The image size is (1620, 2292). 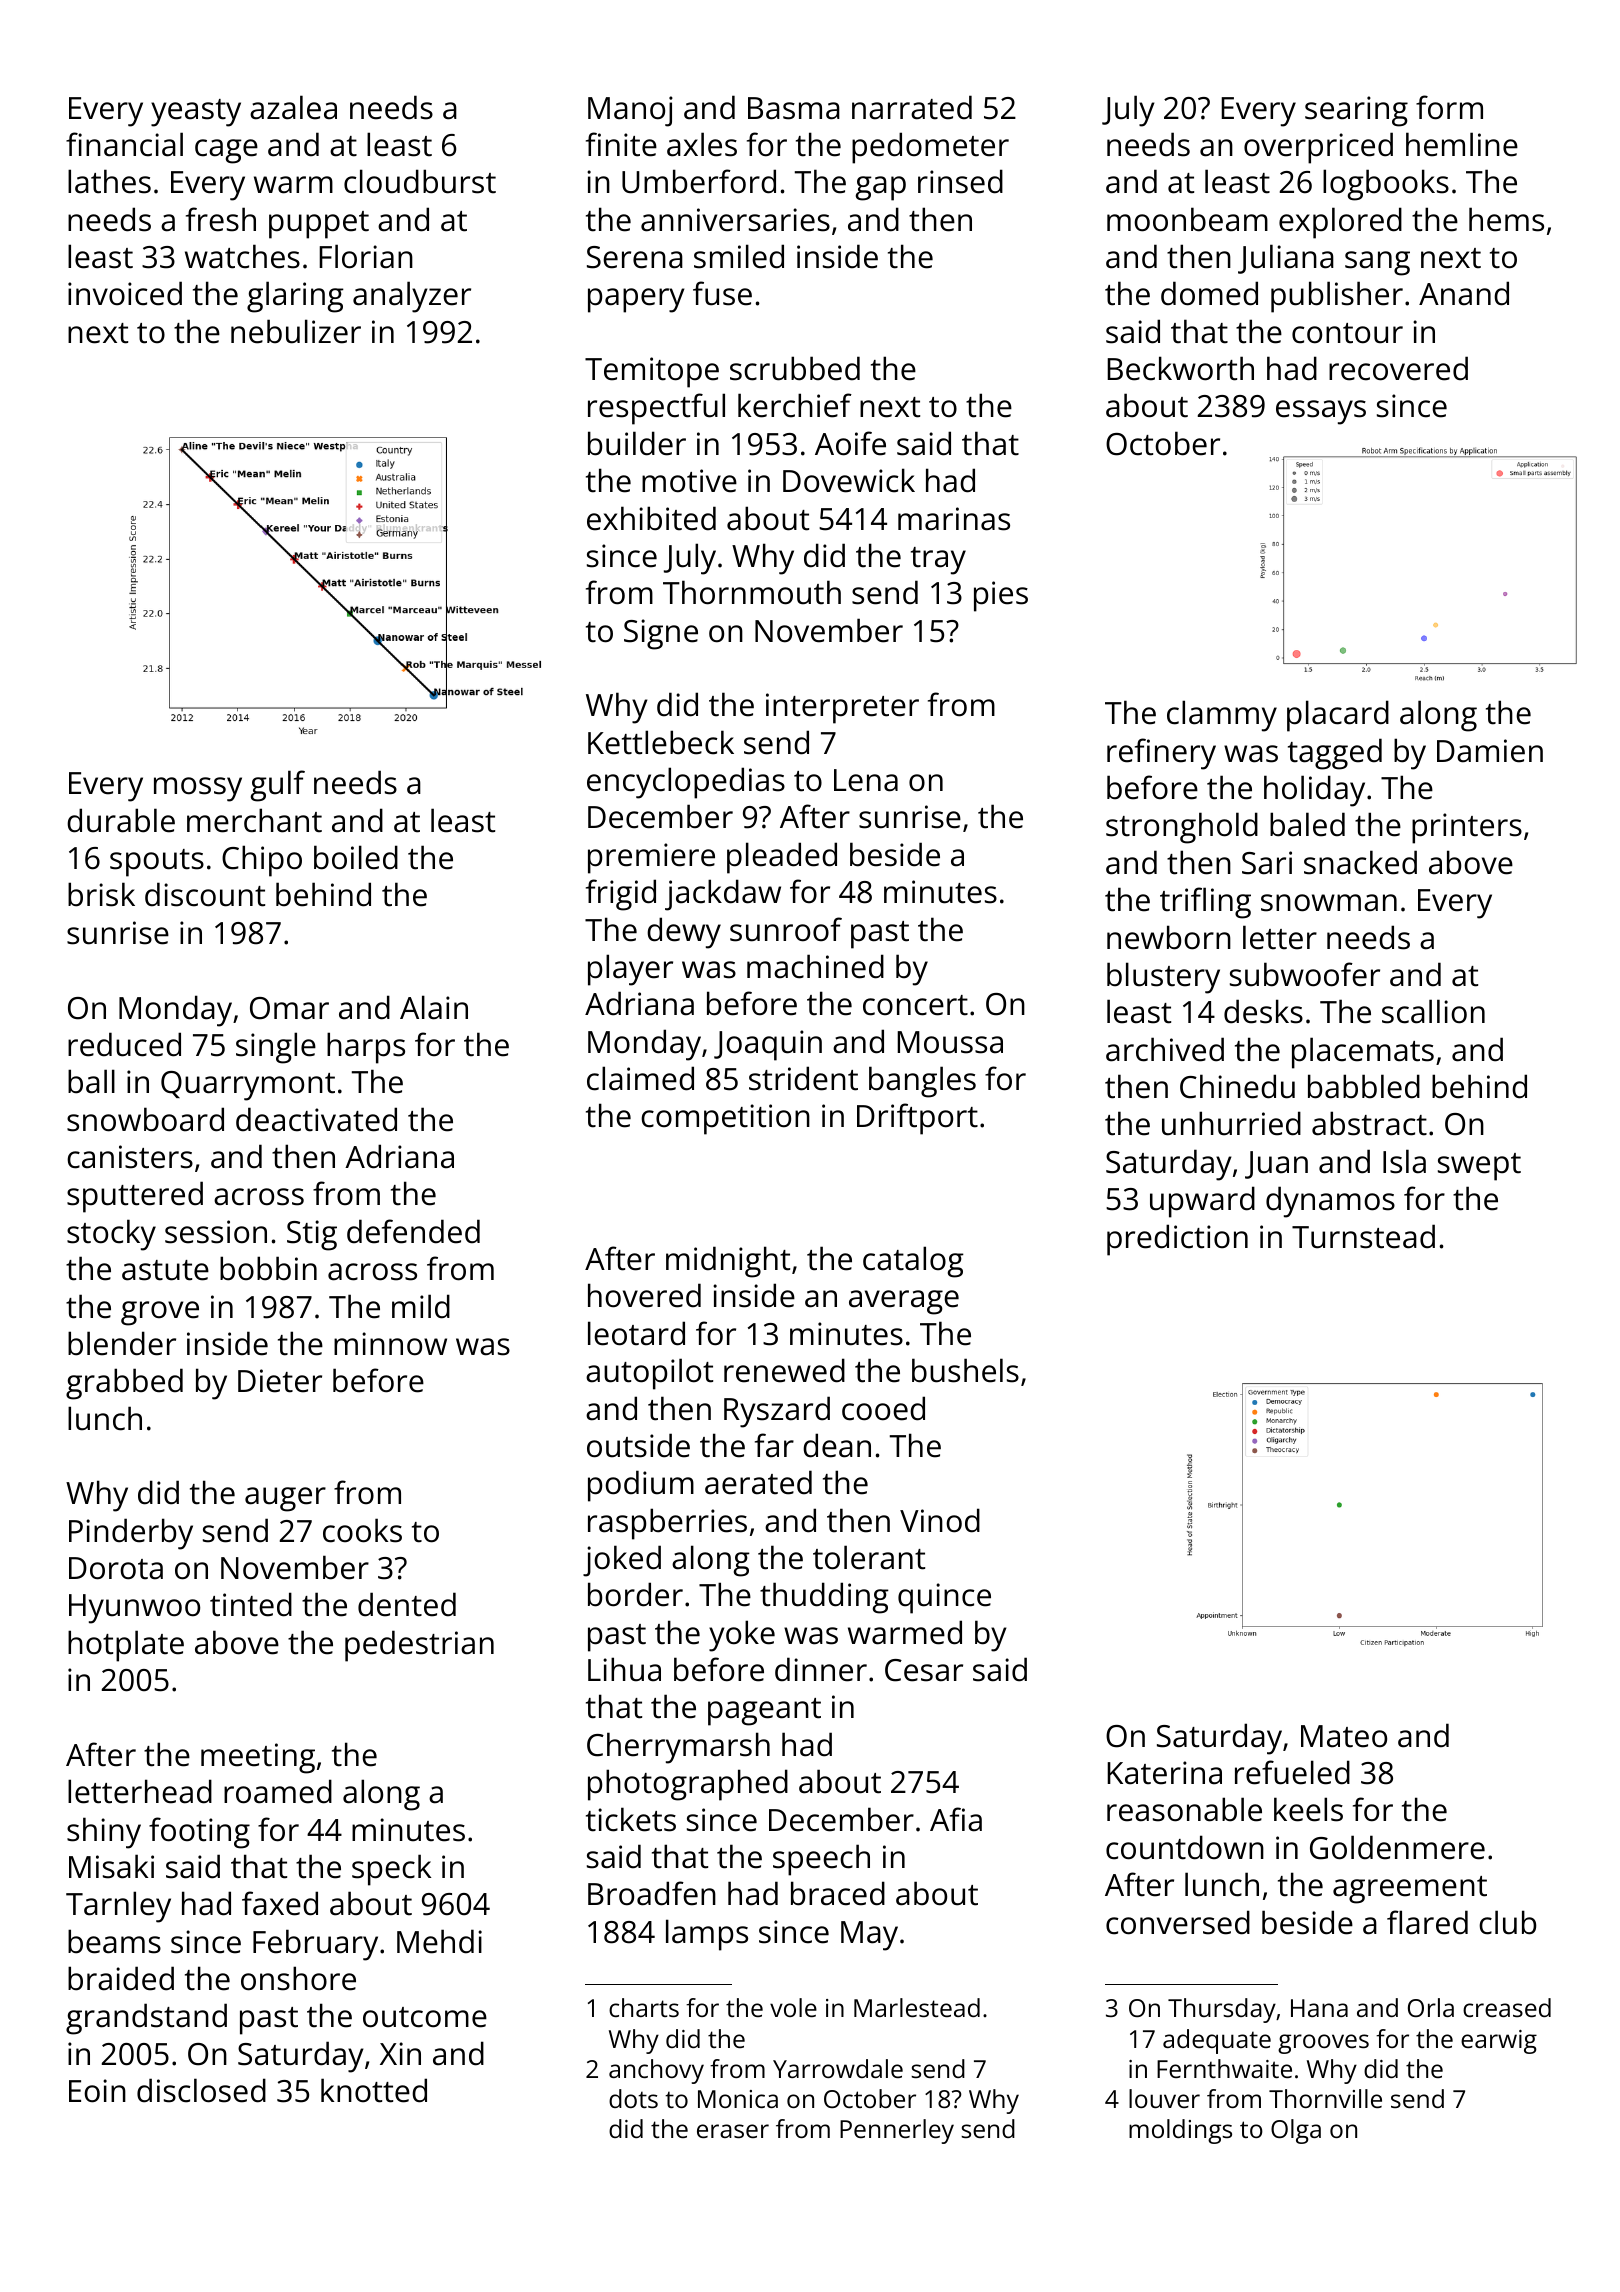 What do you see at coordinates (146, 2019) in the screenshot?
I see `grandstand` at bounding box center [146, 2019].
